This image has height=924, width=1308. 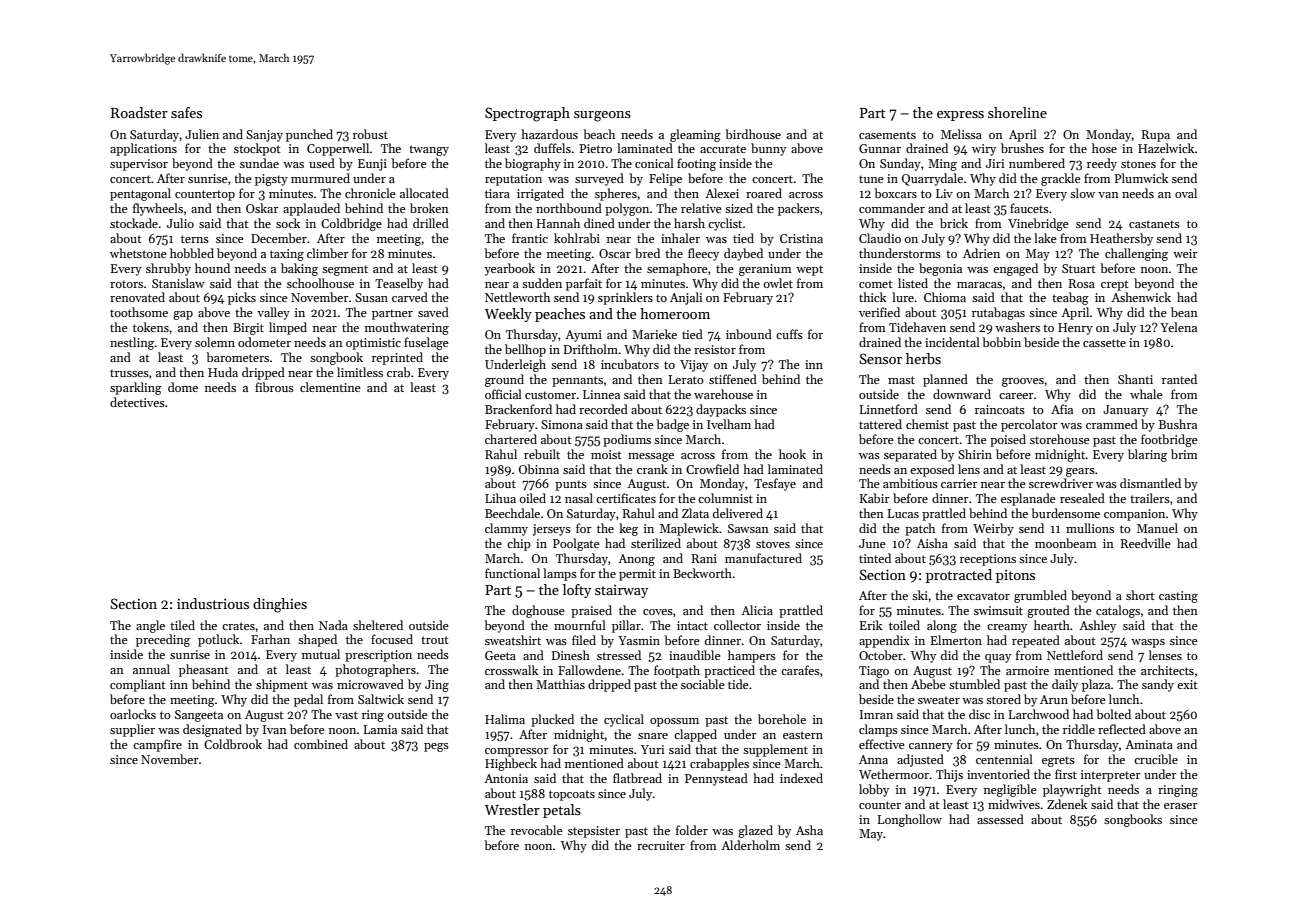 I want to click on assessed, so click(x=1000, y=819).
